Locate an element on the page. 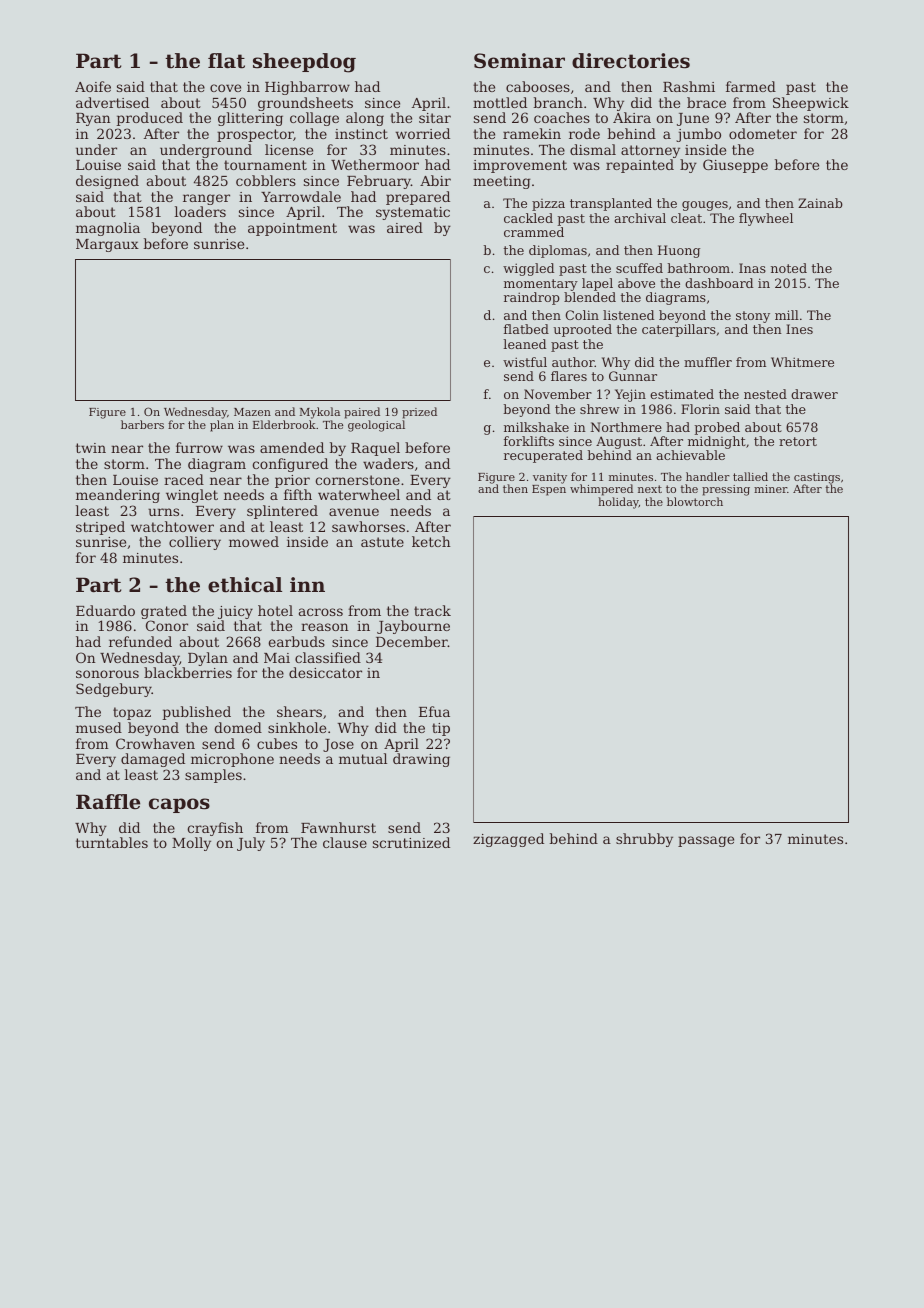  mottled is located at coordinates (500, 102).
